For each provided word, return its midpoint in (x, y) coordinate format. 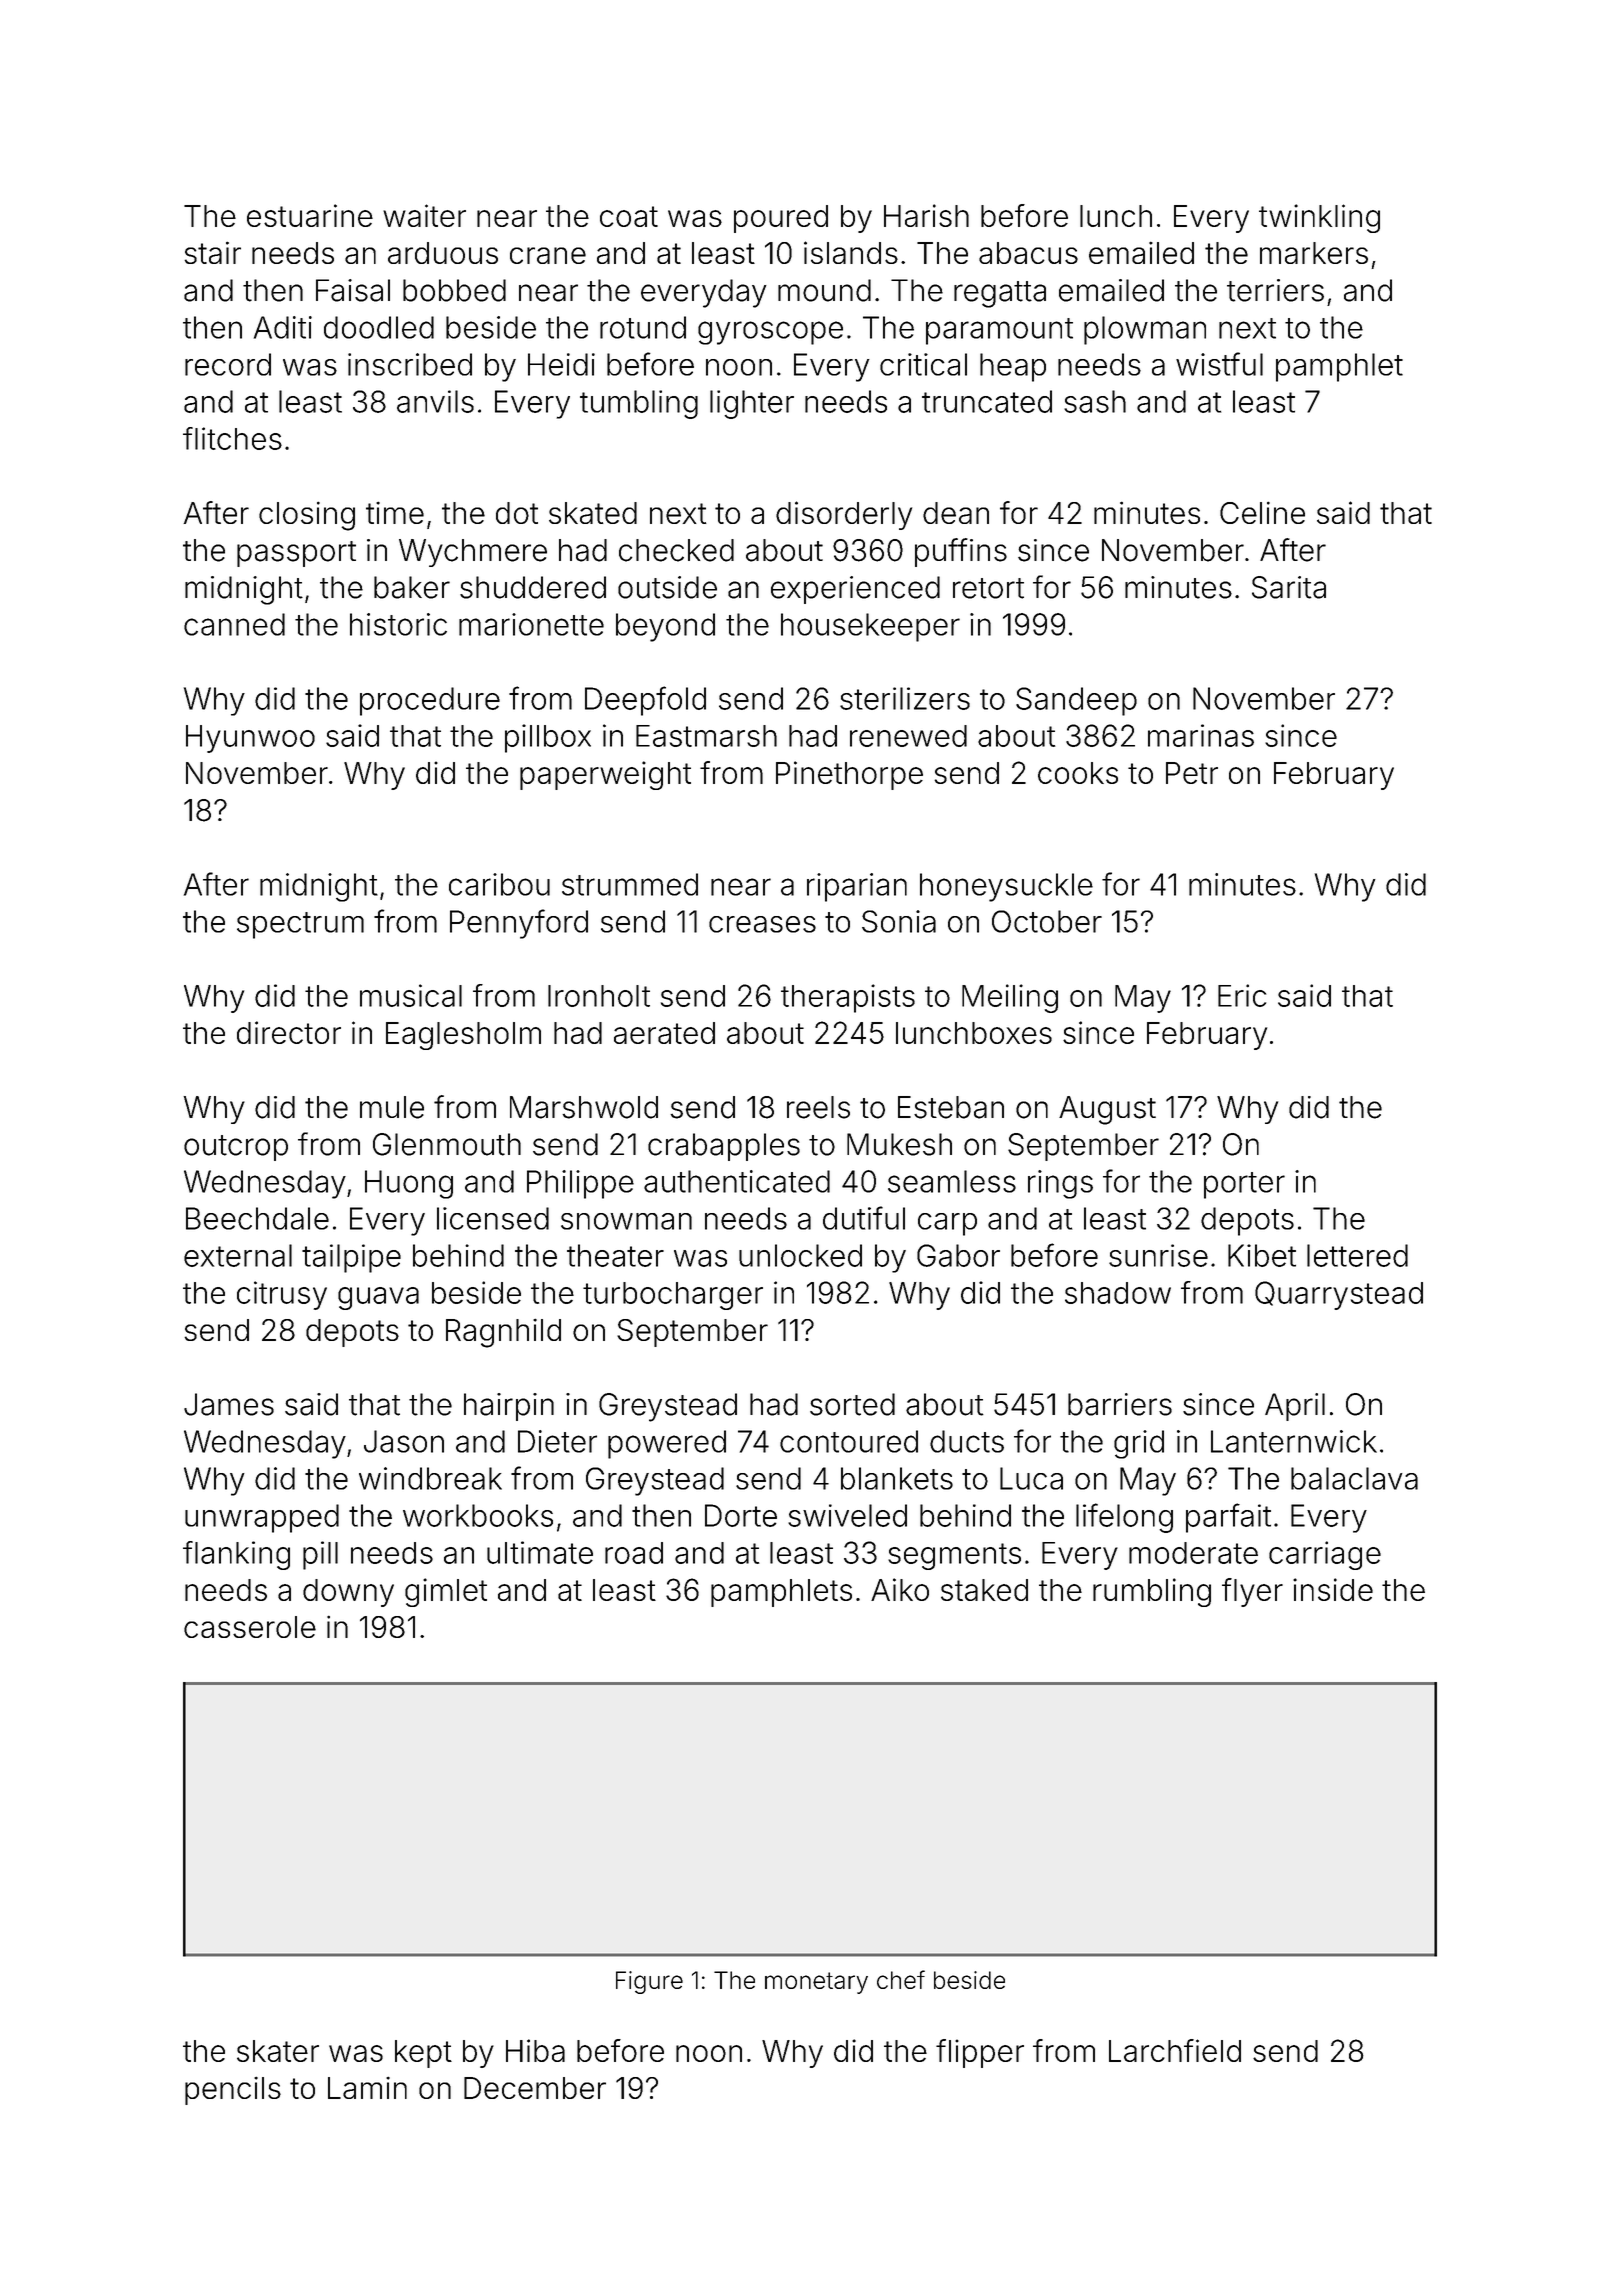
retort (988, 588)
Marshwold (584, 1107)
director (289, 1032)
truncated (987, 401)
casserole (250, 1627)
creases (762, 924)
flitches (232, 438)
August (1107, 1110)
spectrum (300, 925)
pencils (233, 2090)
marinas (1201, 735)
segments (954, 1556)
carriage (1325, 1555)
